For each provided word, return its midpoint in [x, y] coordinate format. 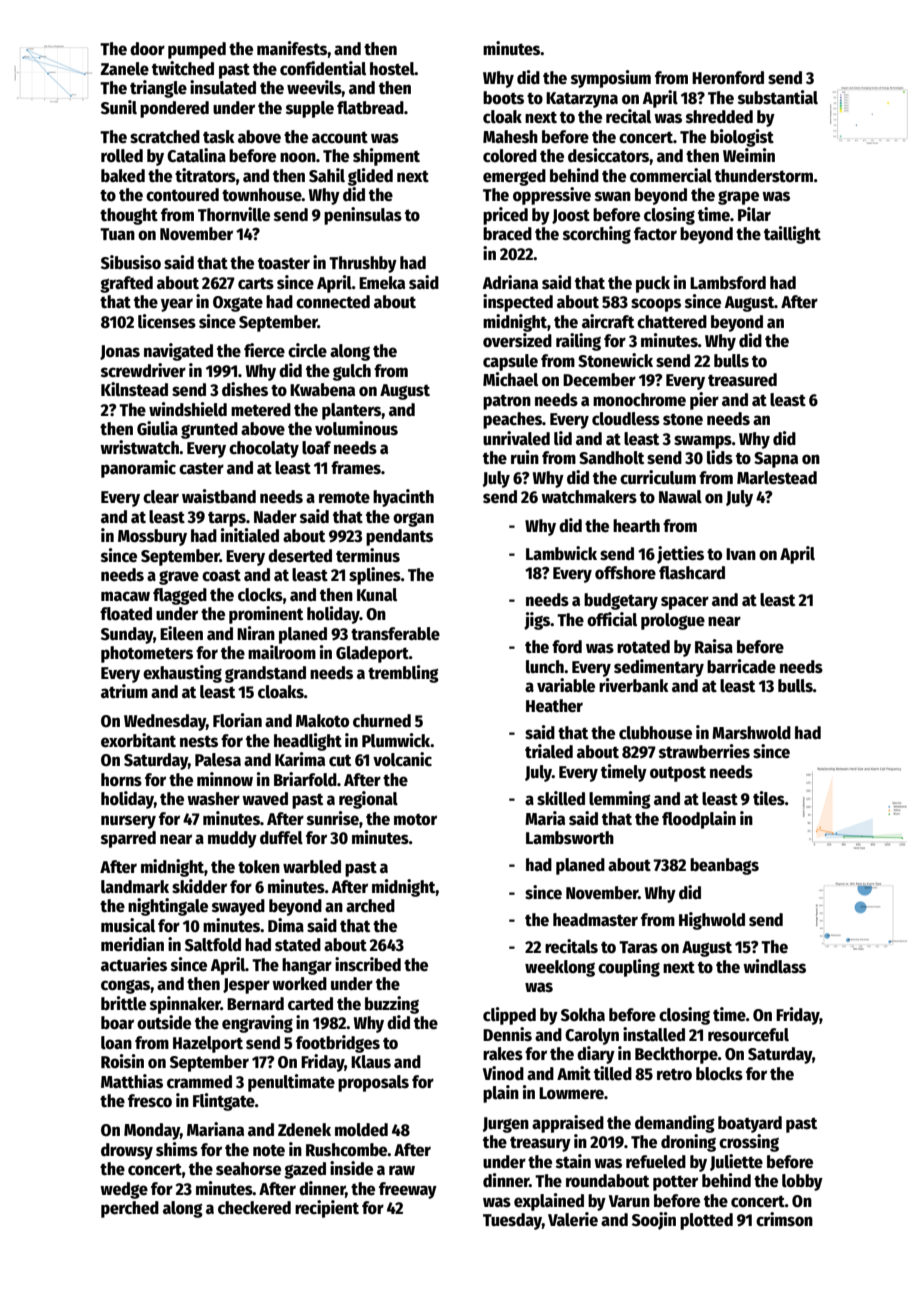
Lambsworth [570, 838]
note [269, 1150]
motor [415, 819]
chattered [672, 322]
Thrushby [363, 264]
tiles [769, 798]
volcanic [402, 759]
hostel [392, 69]
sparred [128, 839]
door [147, 49]
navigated [178, 352]
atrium [124, 691]
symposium [611, 79]
